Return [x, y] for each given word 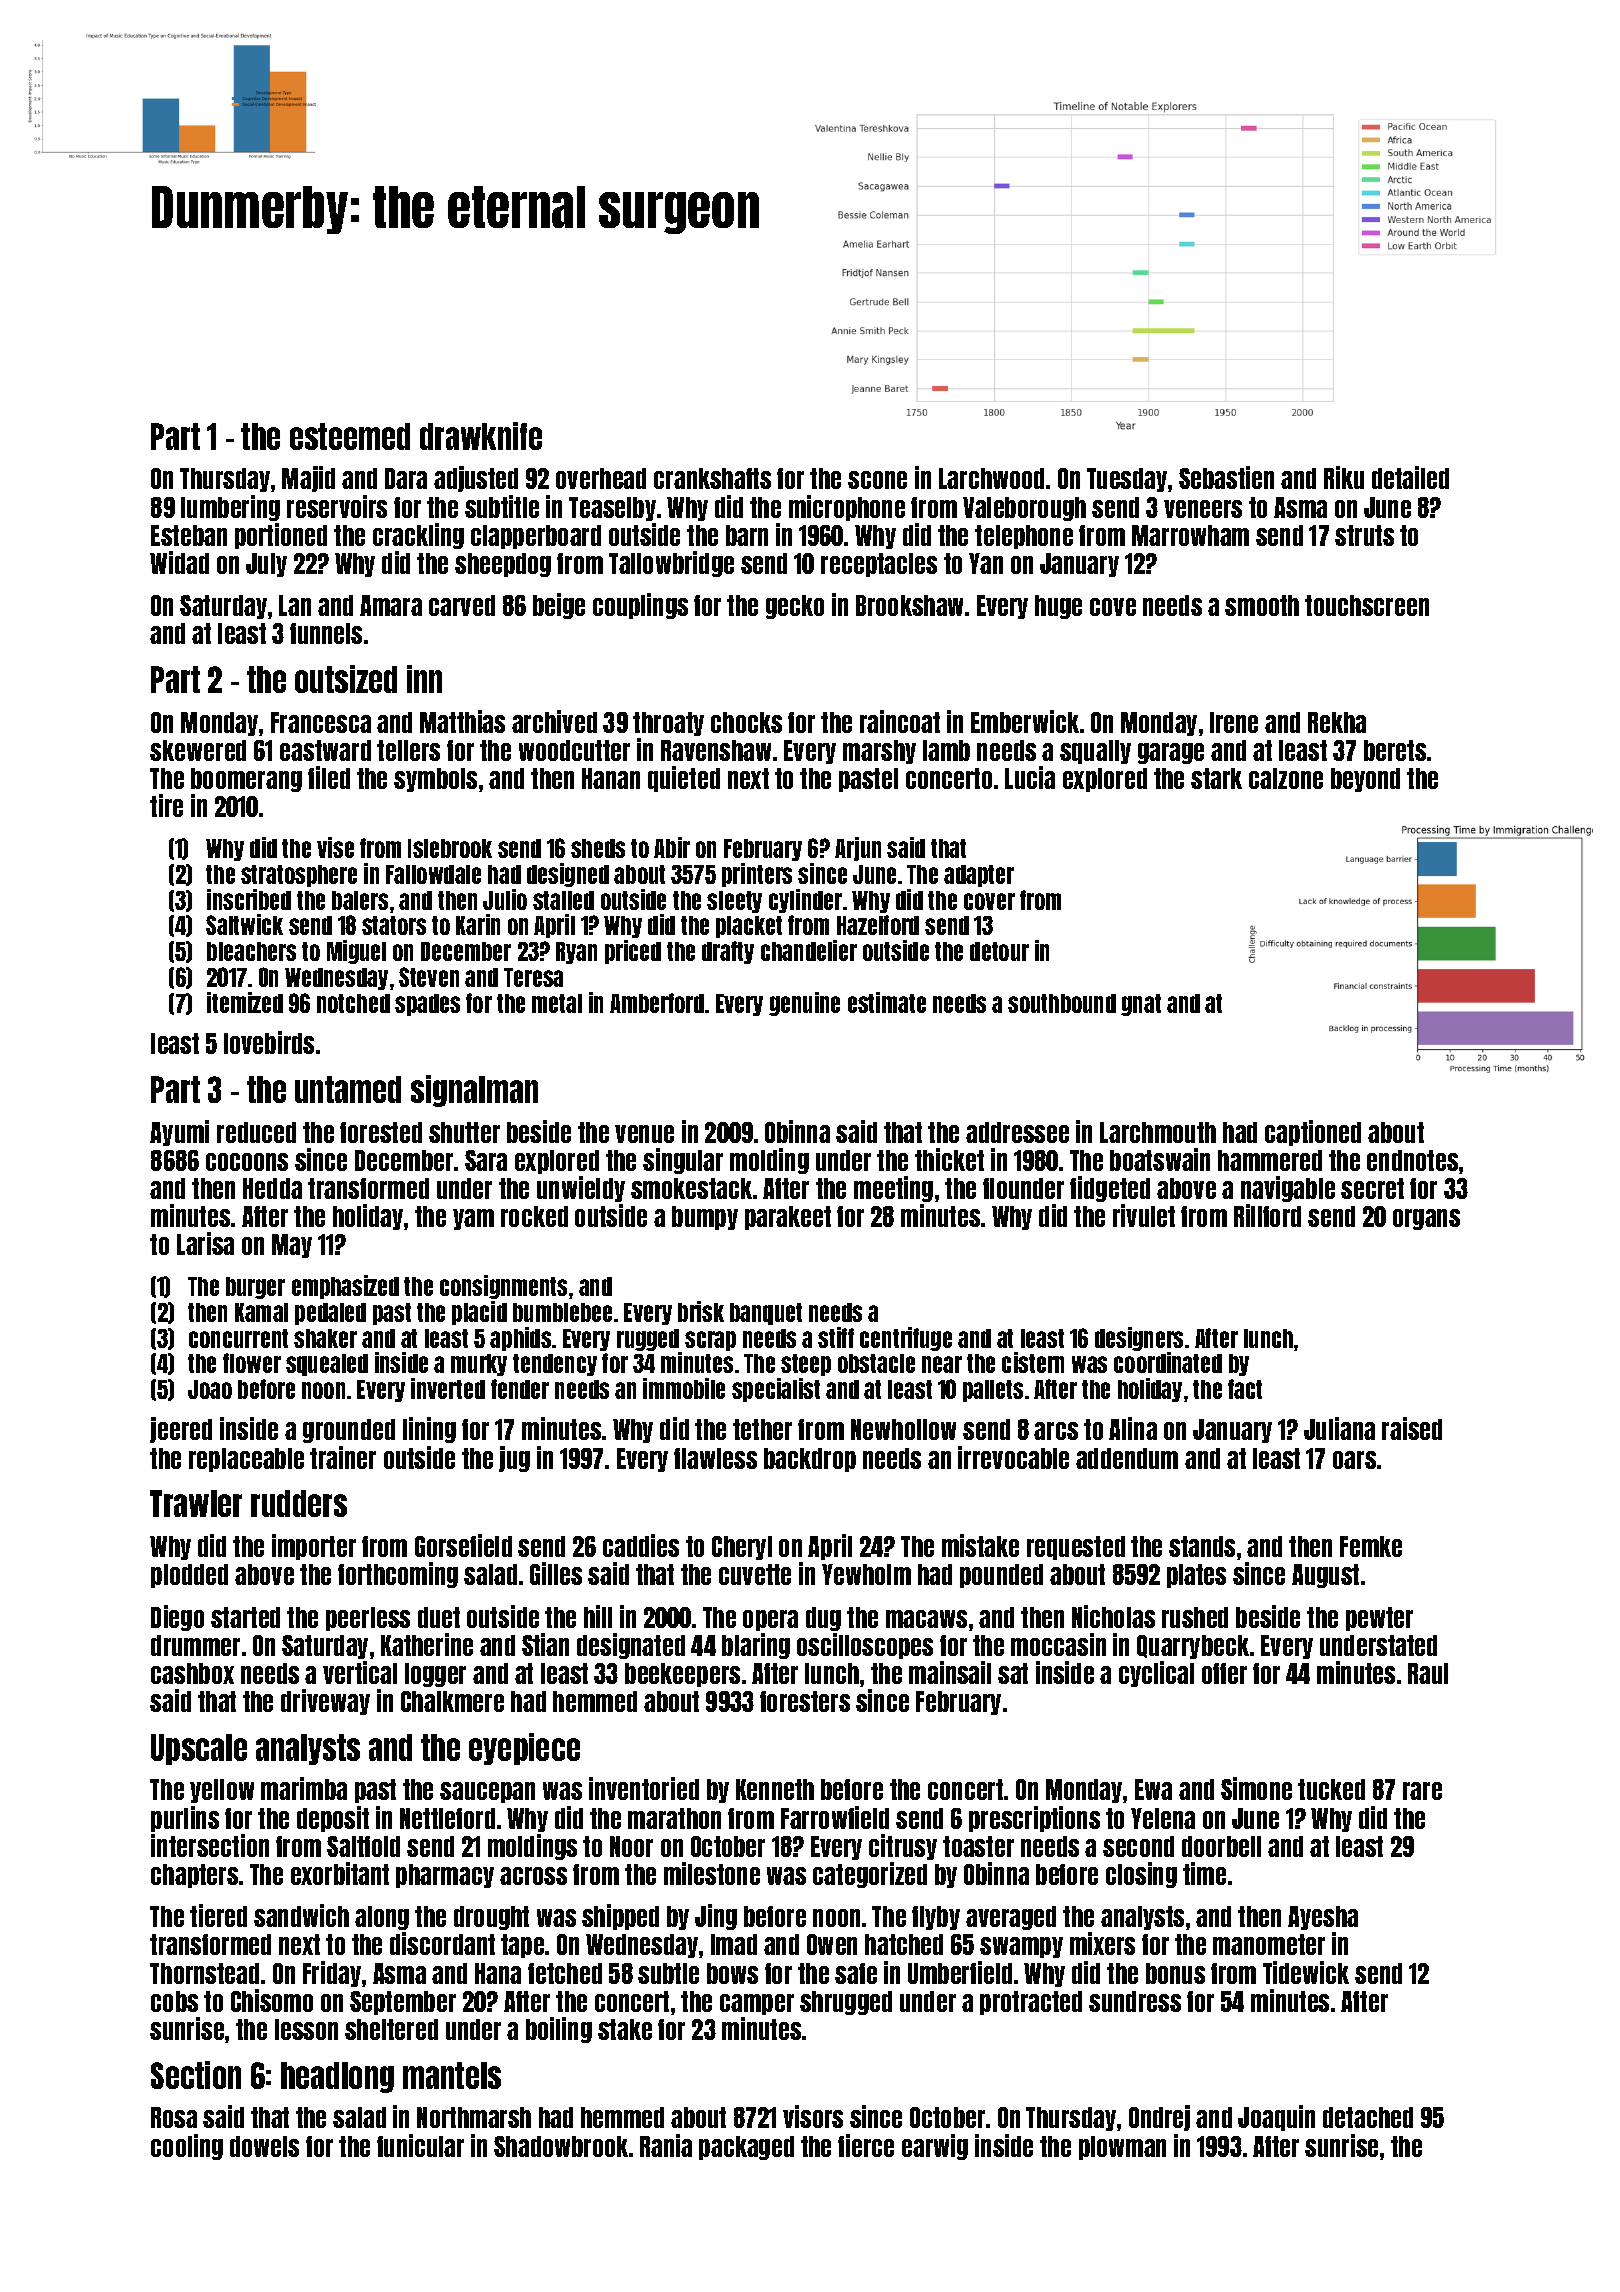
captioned [1313, 1133]
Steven [429, 977]
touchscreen [1367, 605]
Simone [1256, 1788]
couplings [640, 606]
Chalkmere [452, 1701]
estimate [887, 1002]
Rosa [174, 2117]
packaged [746, 2148]
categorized [870, 1875]
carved [462, 605]
